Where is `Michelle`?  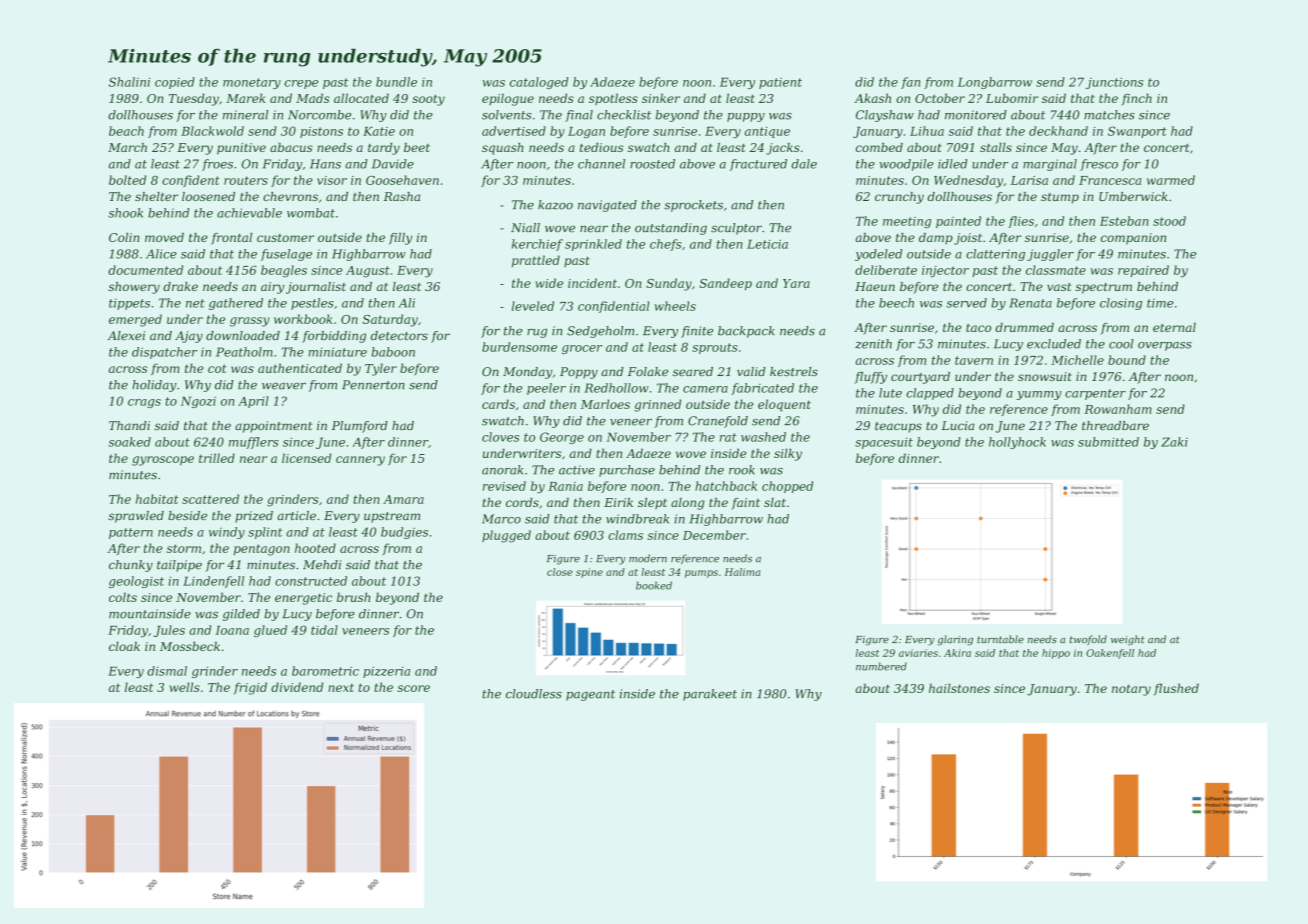 Michelle is located at coordinates (1077, 360).
